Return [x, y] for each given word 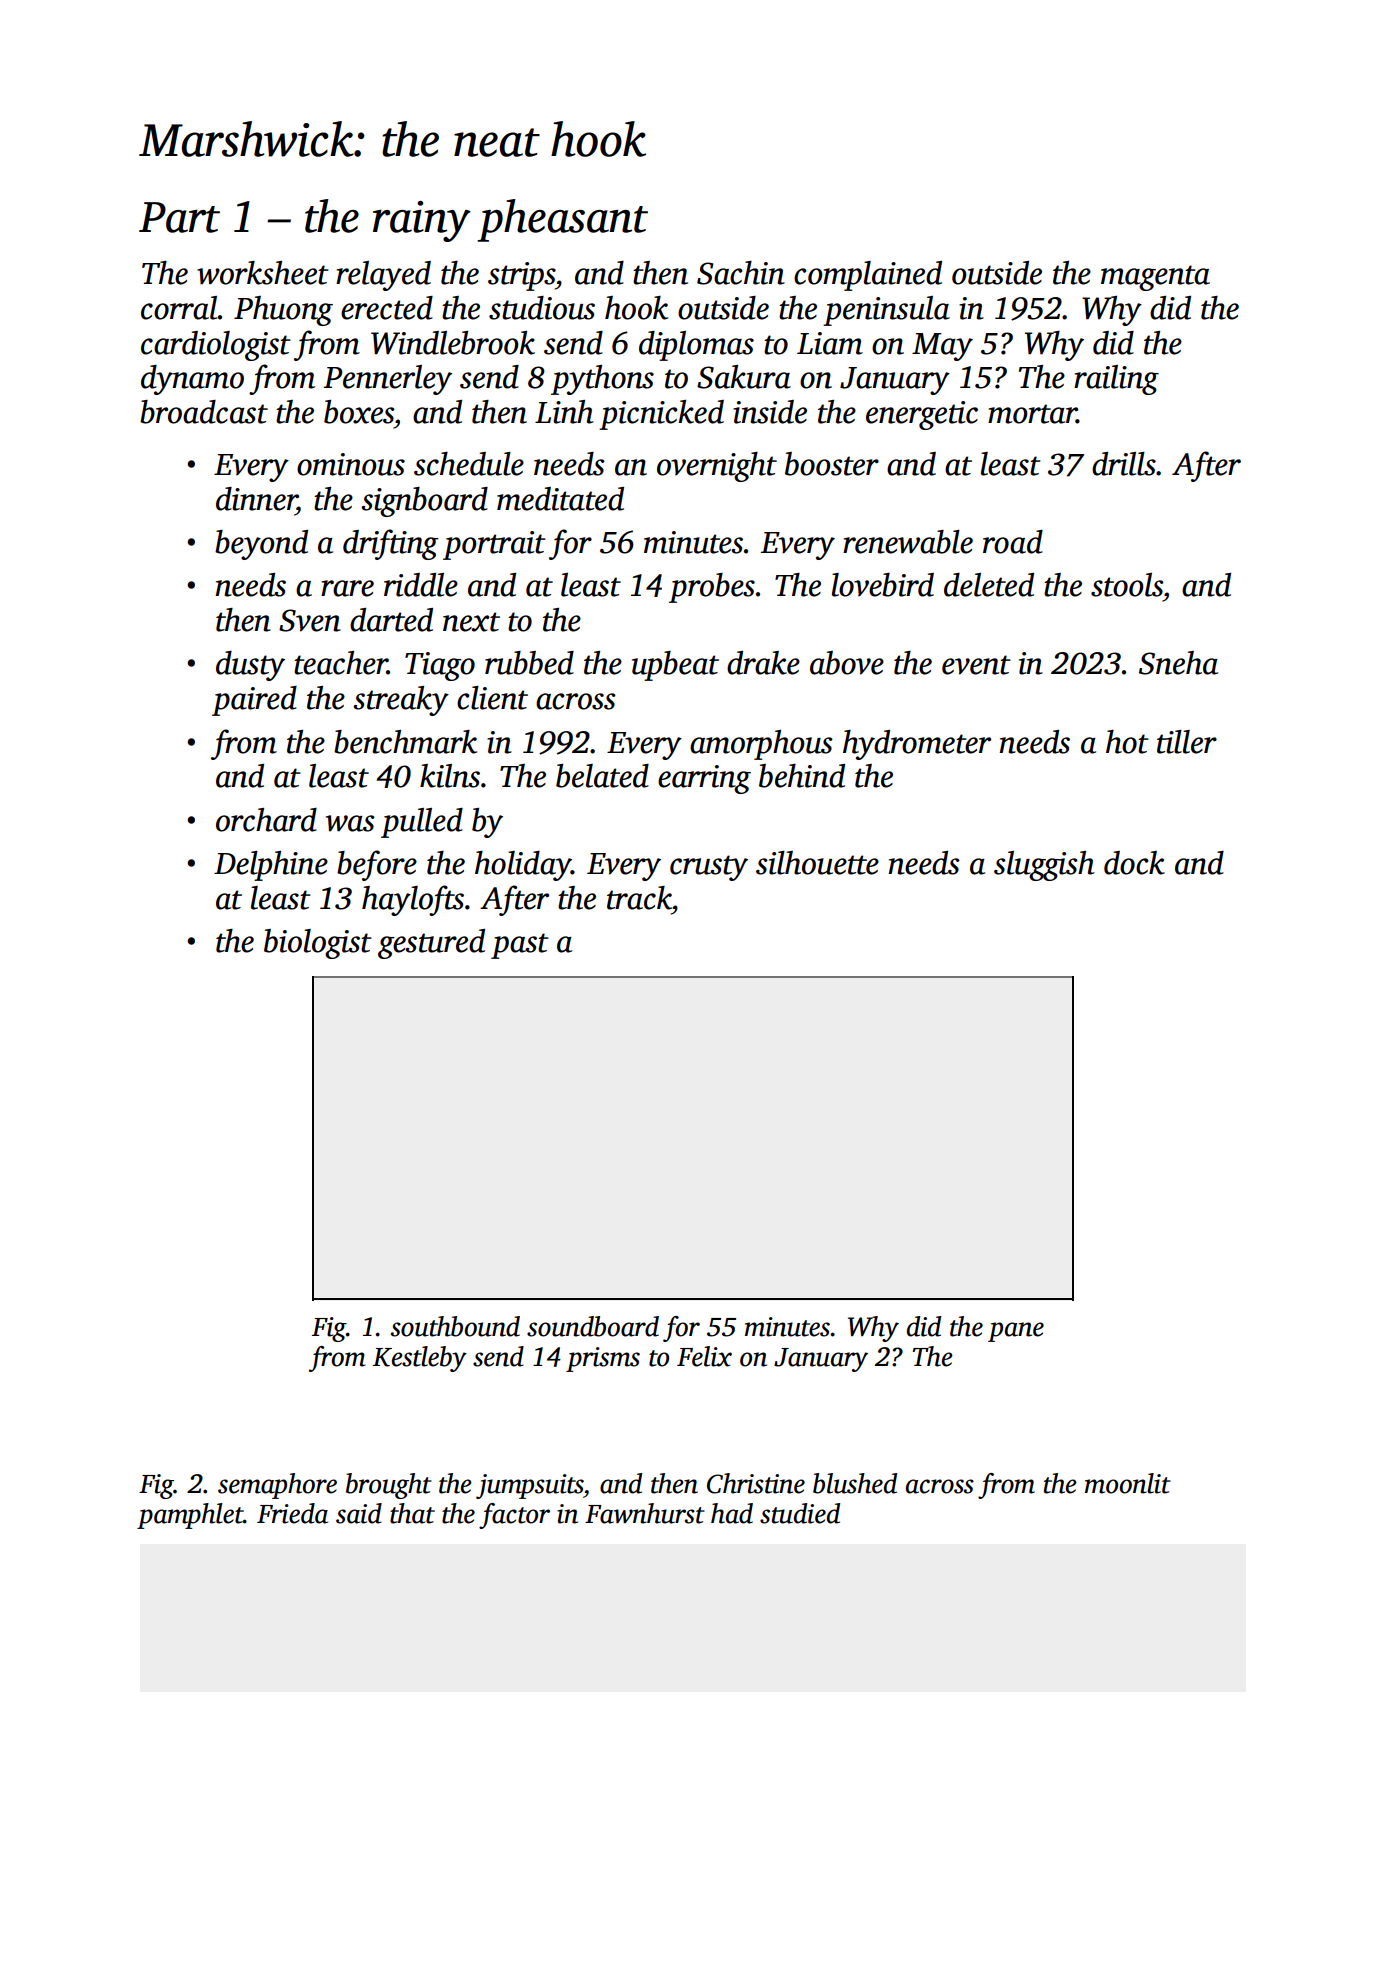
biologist [318, 944]
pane [1016, 1332]
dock [1134, 863]
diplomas [696, 346]
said [359, 1513]
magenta [1155, 278]
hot [1127, 742]
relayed [383, 276]
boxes [359, 412]
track [639, 898]
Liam [830, 343]
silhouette [817, 863]
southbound [455, 1326]
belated [602, 776]
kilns [450, 776]
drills [1124, 464]
